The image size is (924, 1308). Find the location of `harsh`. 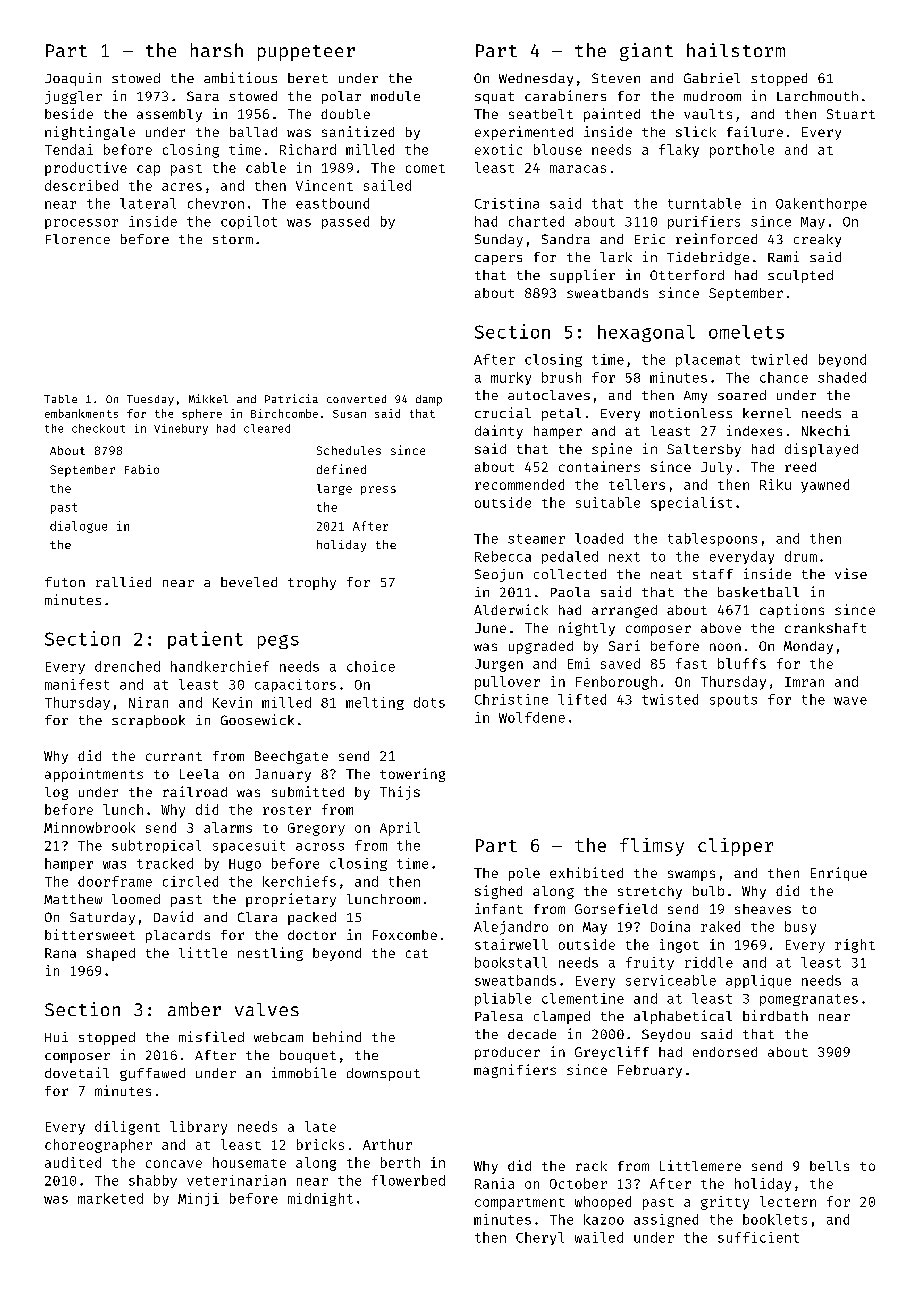

harsh is located at coordinates (217, 50).
